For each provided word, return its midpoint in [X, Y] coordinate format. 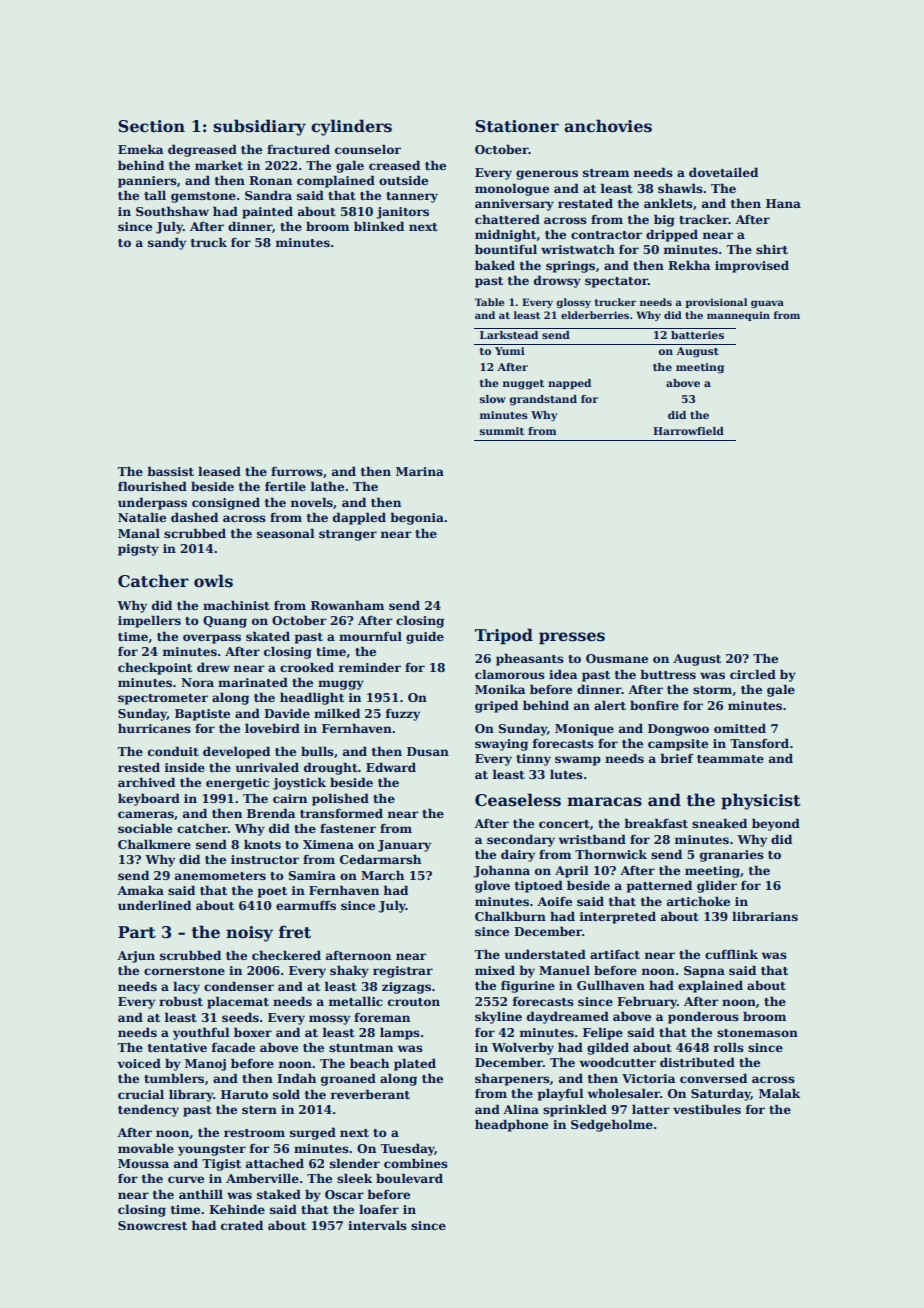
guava [767, 304]
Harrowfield [688, 431]
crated [242, 1225]
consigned [226, 503]
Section [151, 126]
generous [547, 175]
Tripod [504, 636]
